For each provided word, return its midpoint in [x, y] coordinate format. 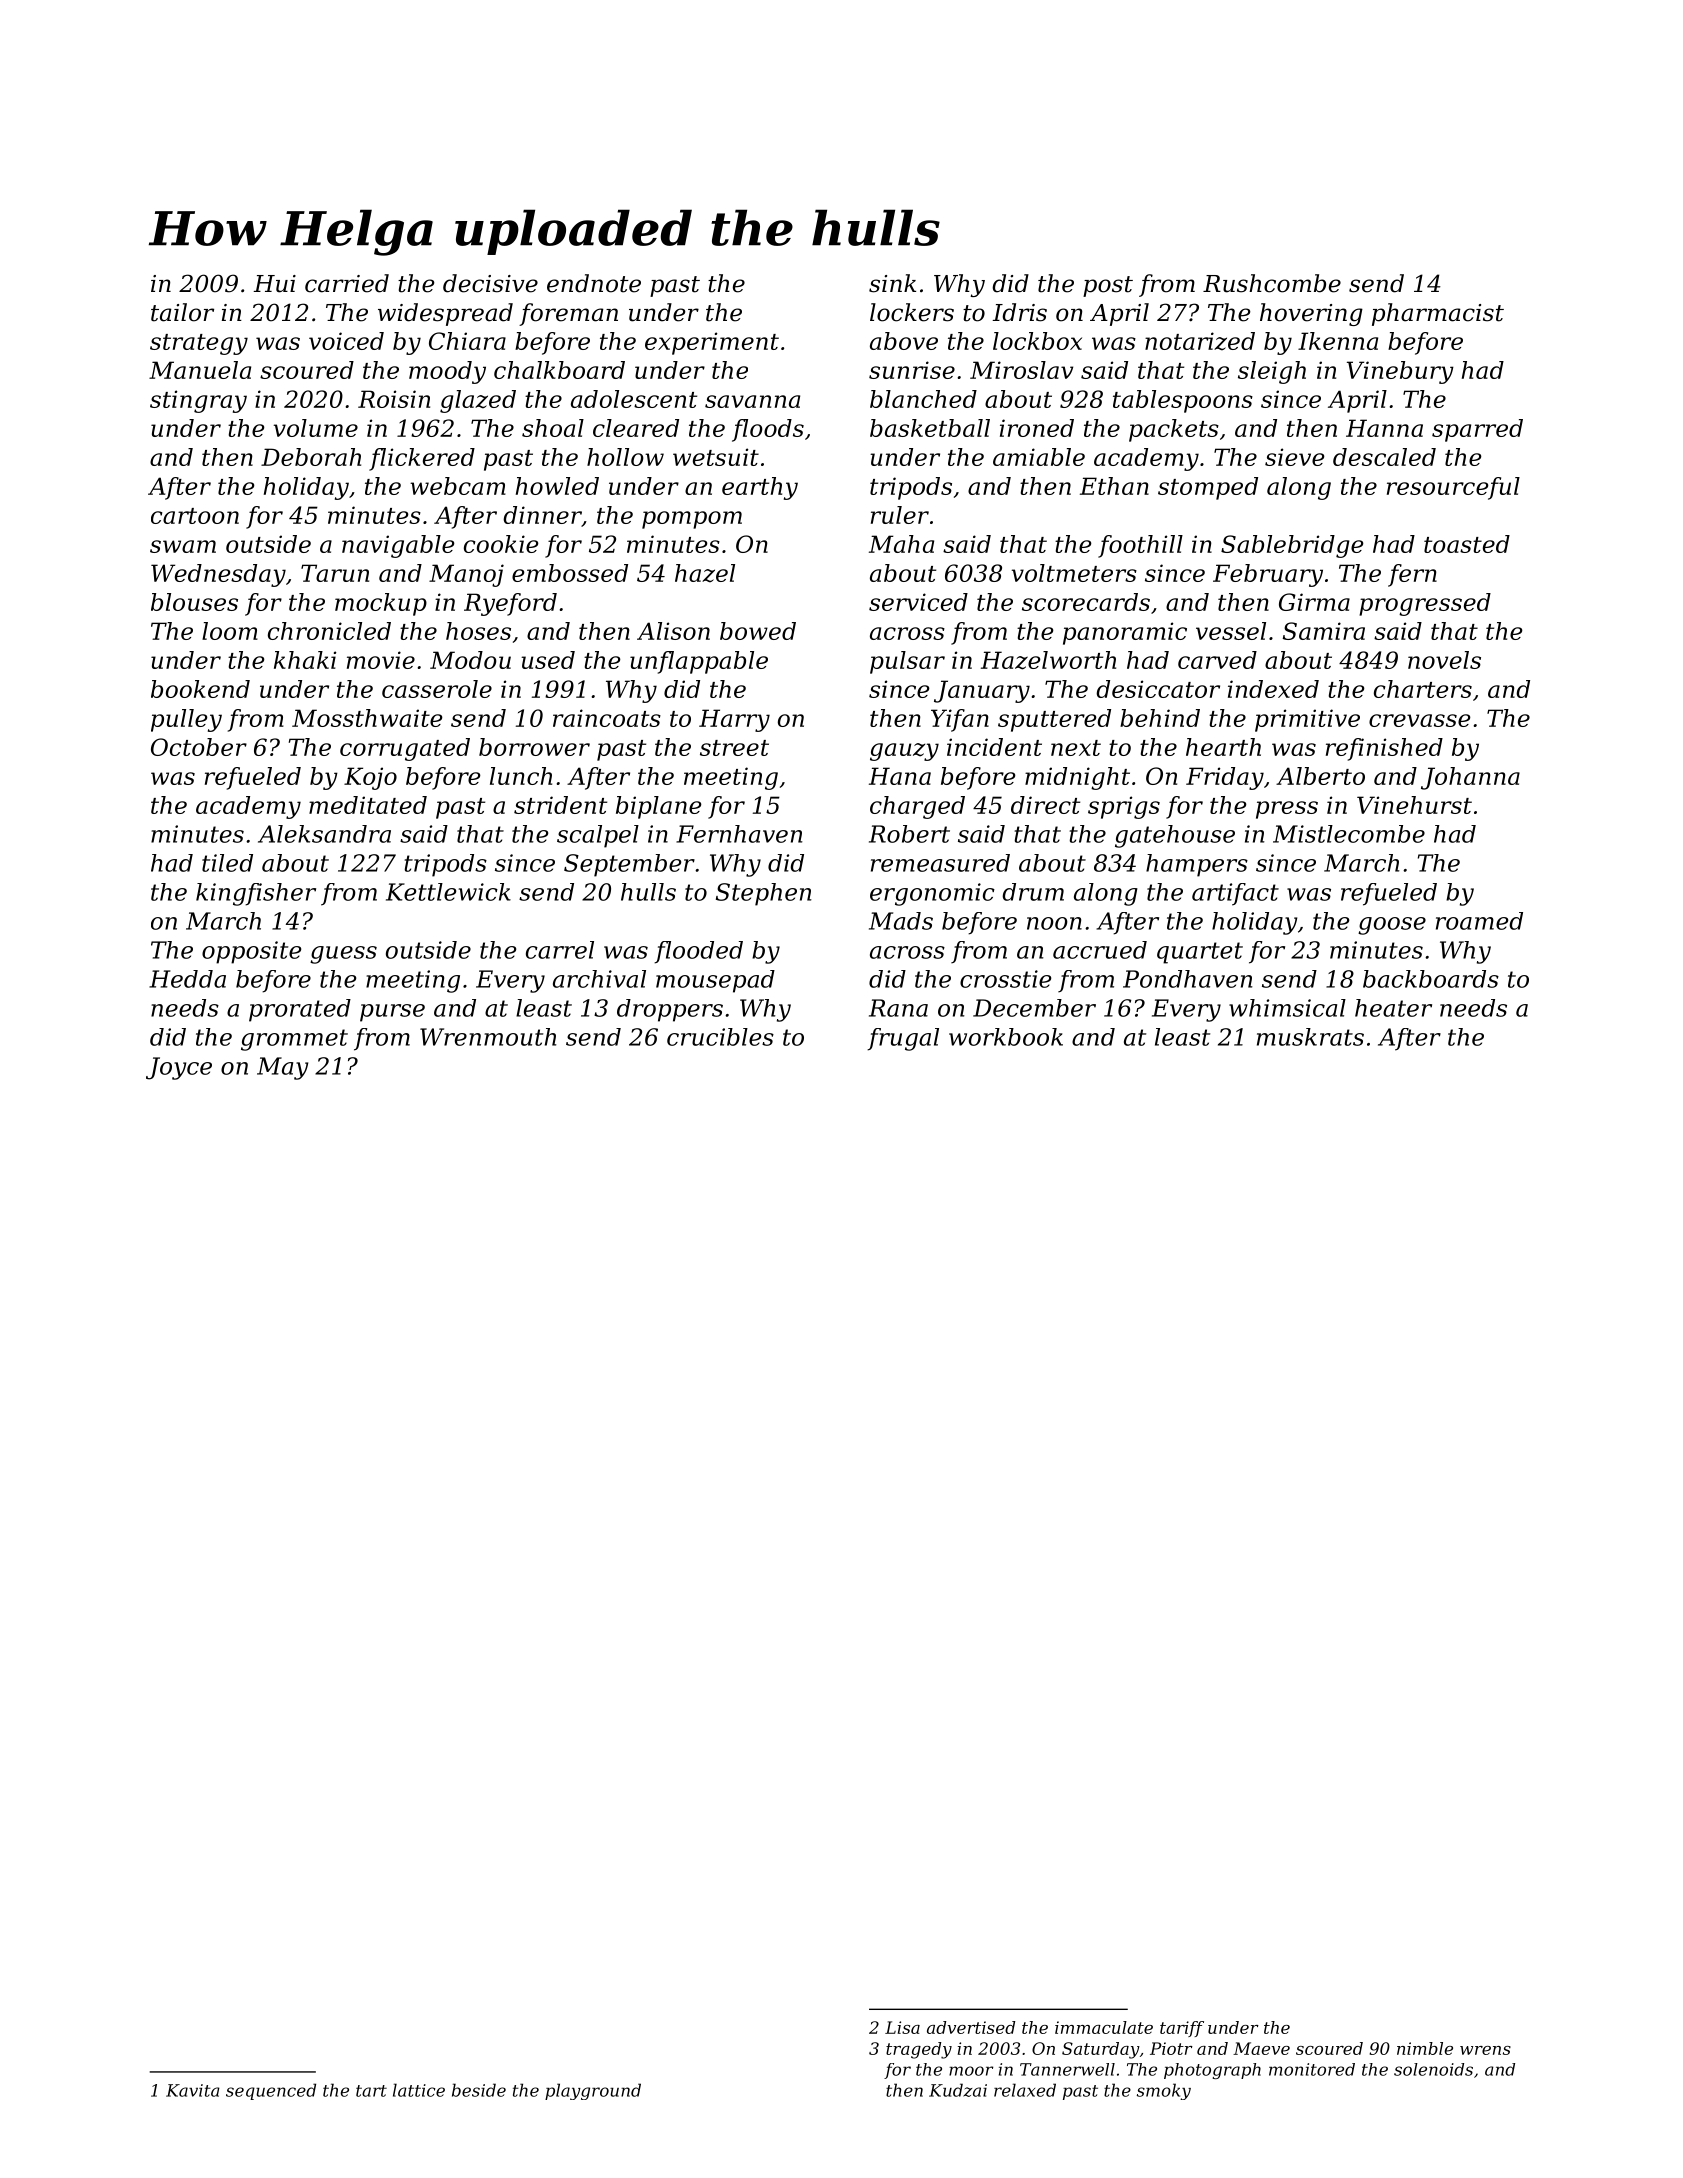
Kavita [193, 2090]
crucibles [720, 1037]
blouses [194, 602]
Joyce [179, 1068]
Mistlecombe [1349, 834]
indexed [1273, 689]
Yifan [960, 720]
